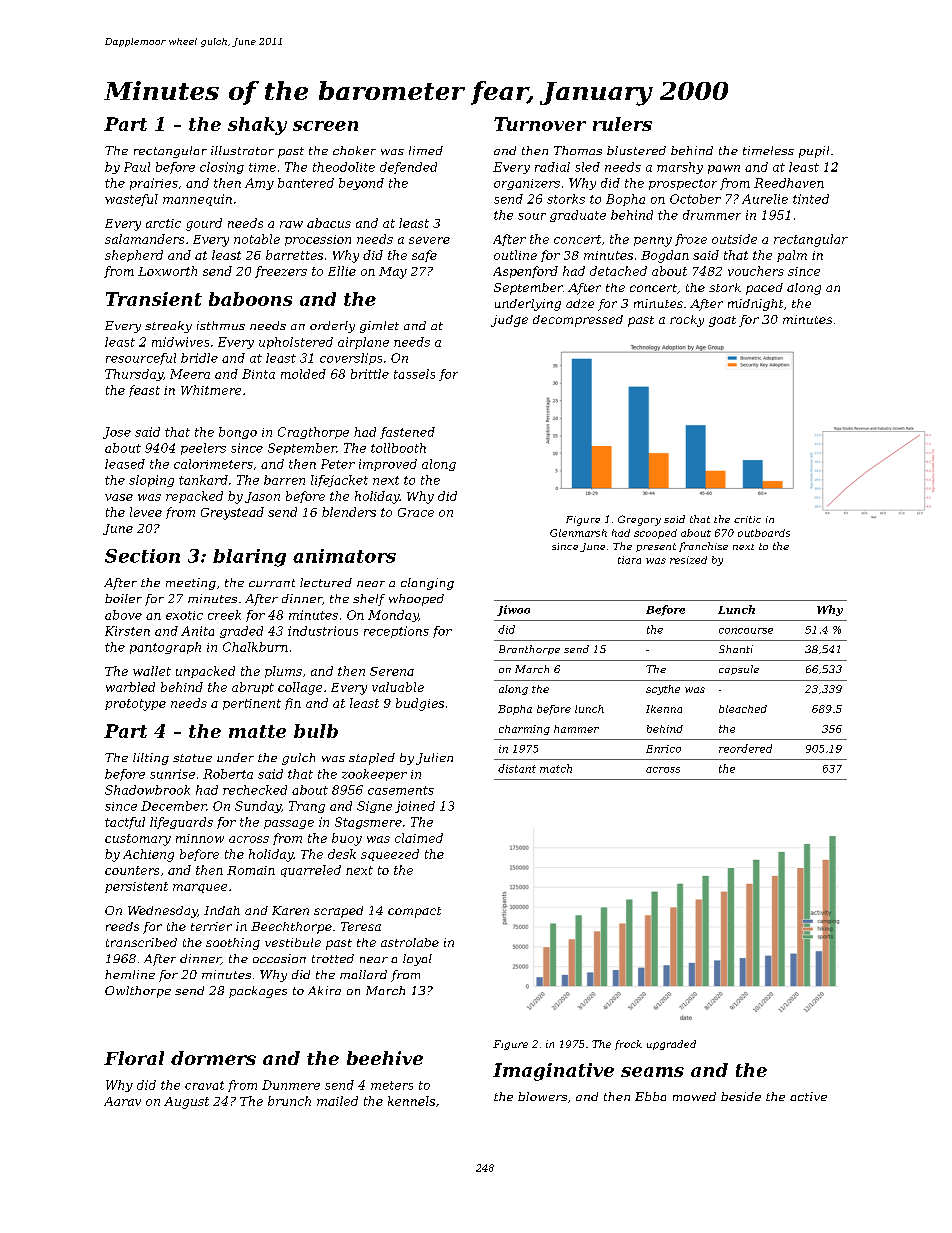 The width and height of the page is (952, 1233). I want to click on critic, so click(747, 519).
